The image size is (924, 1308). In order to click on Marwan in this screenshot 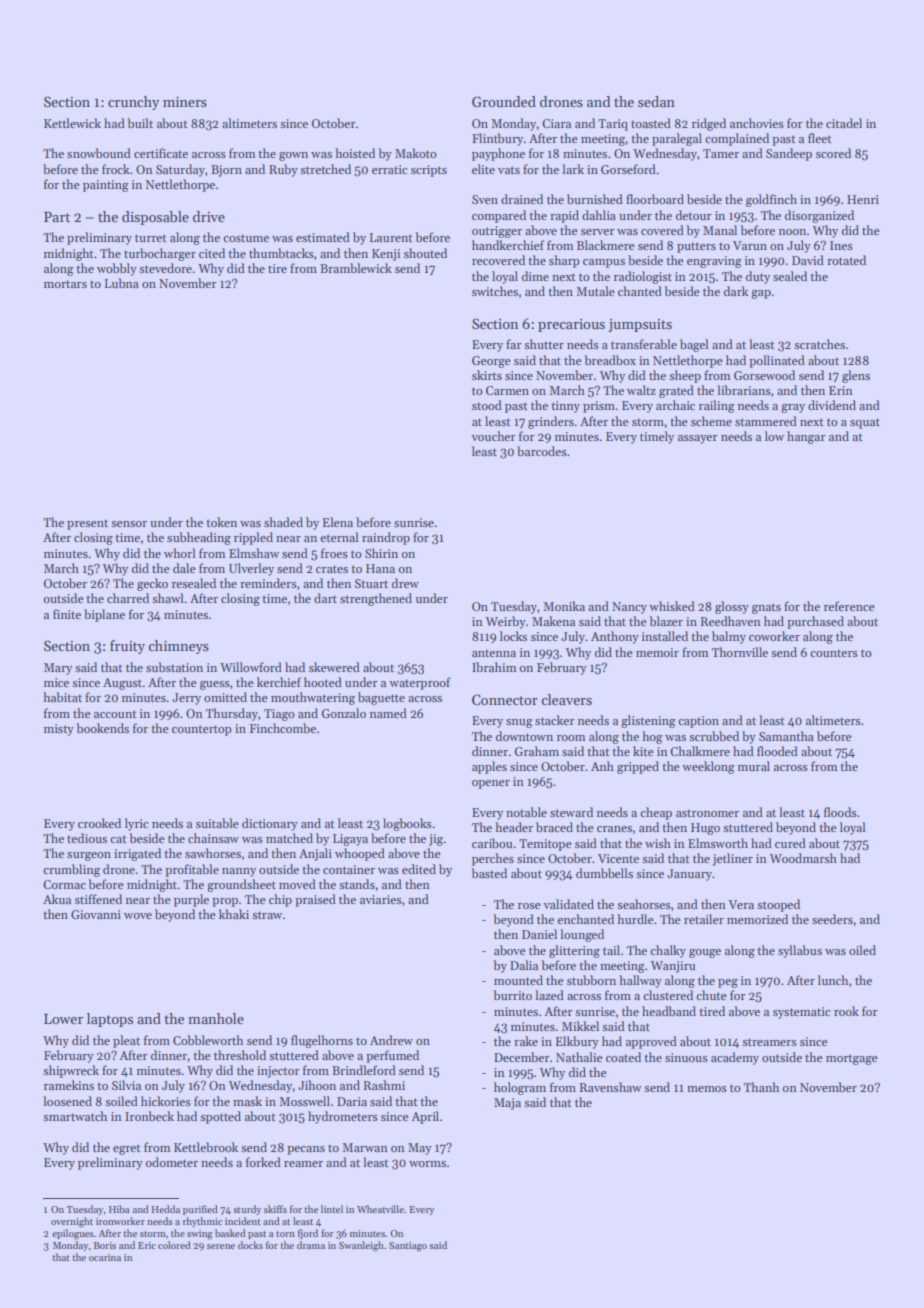, I will do `click(365, 1147)`.
